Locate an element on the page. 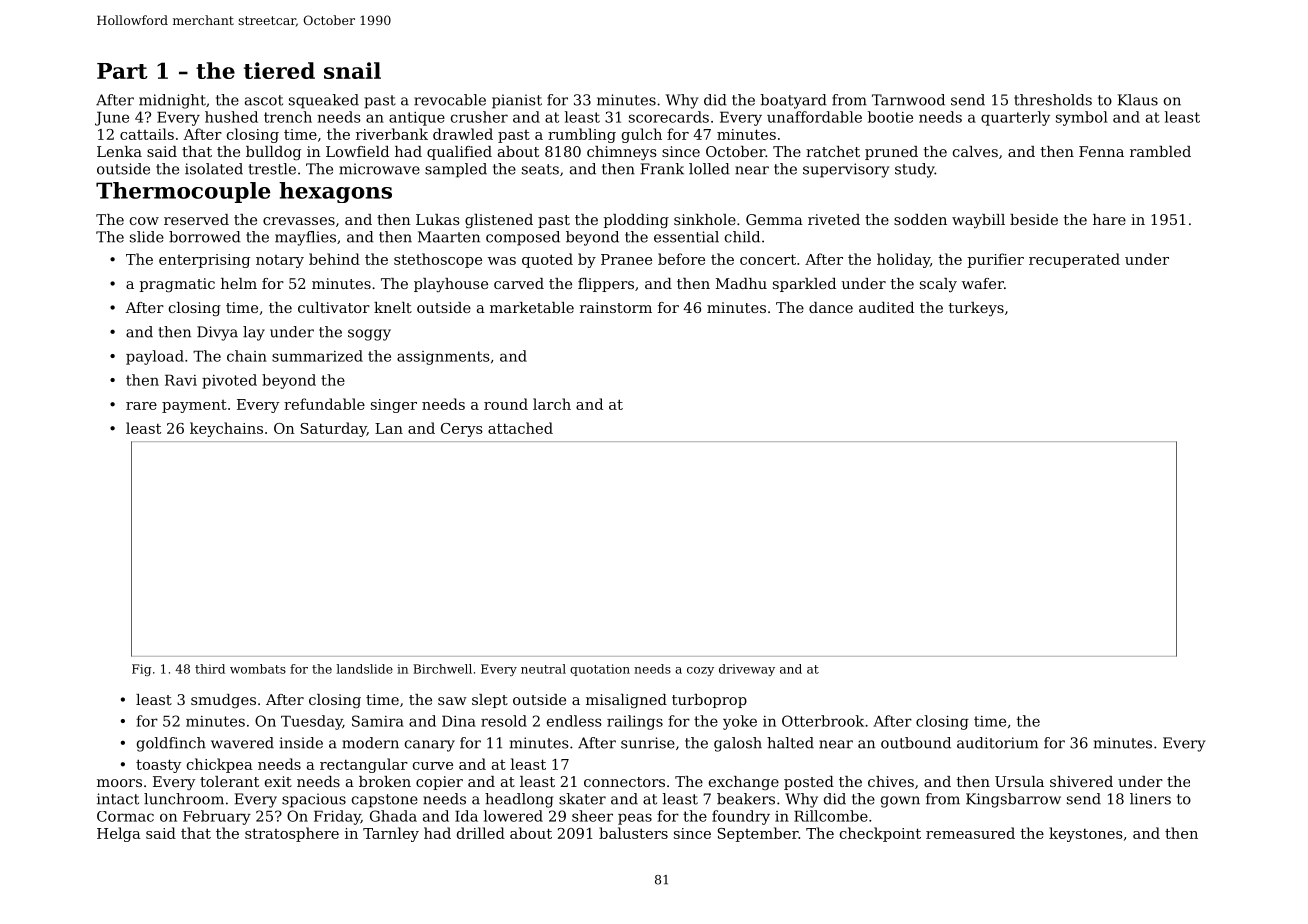  auditorium is located at coordinates (997, 743).
